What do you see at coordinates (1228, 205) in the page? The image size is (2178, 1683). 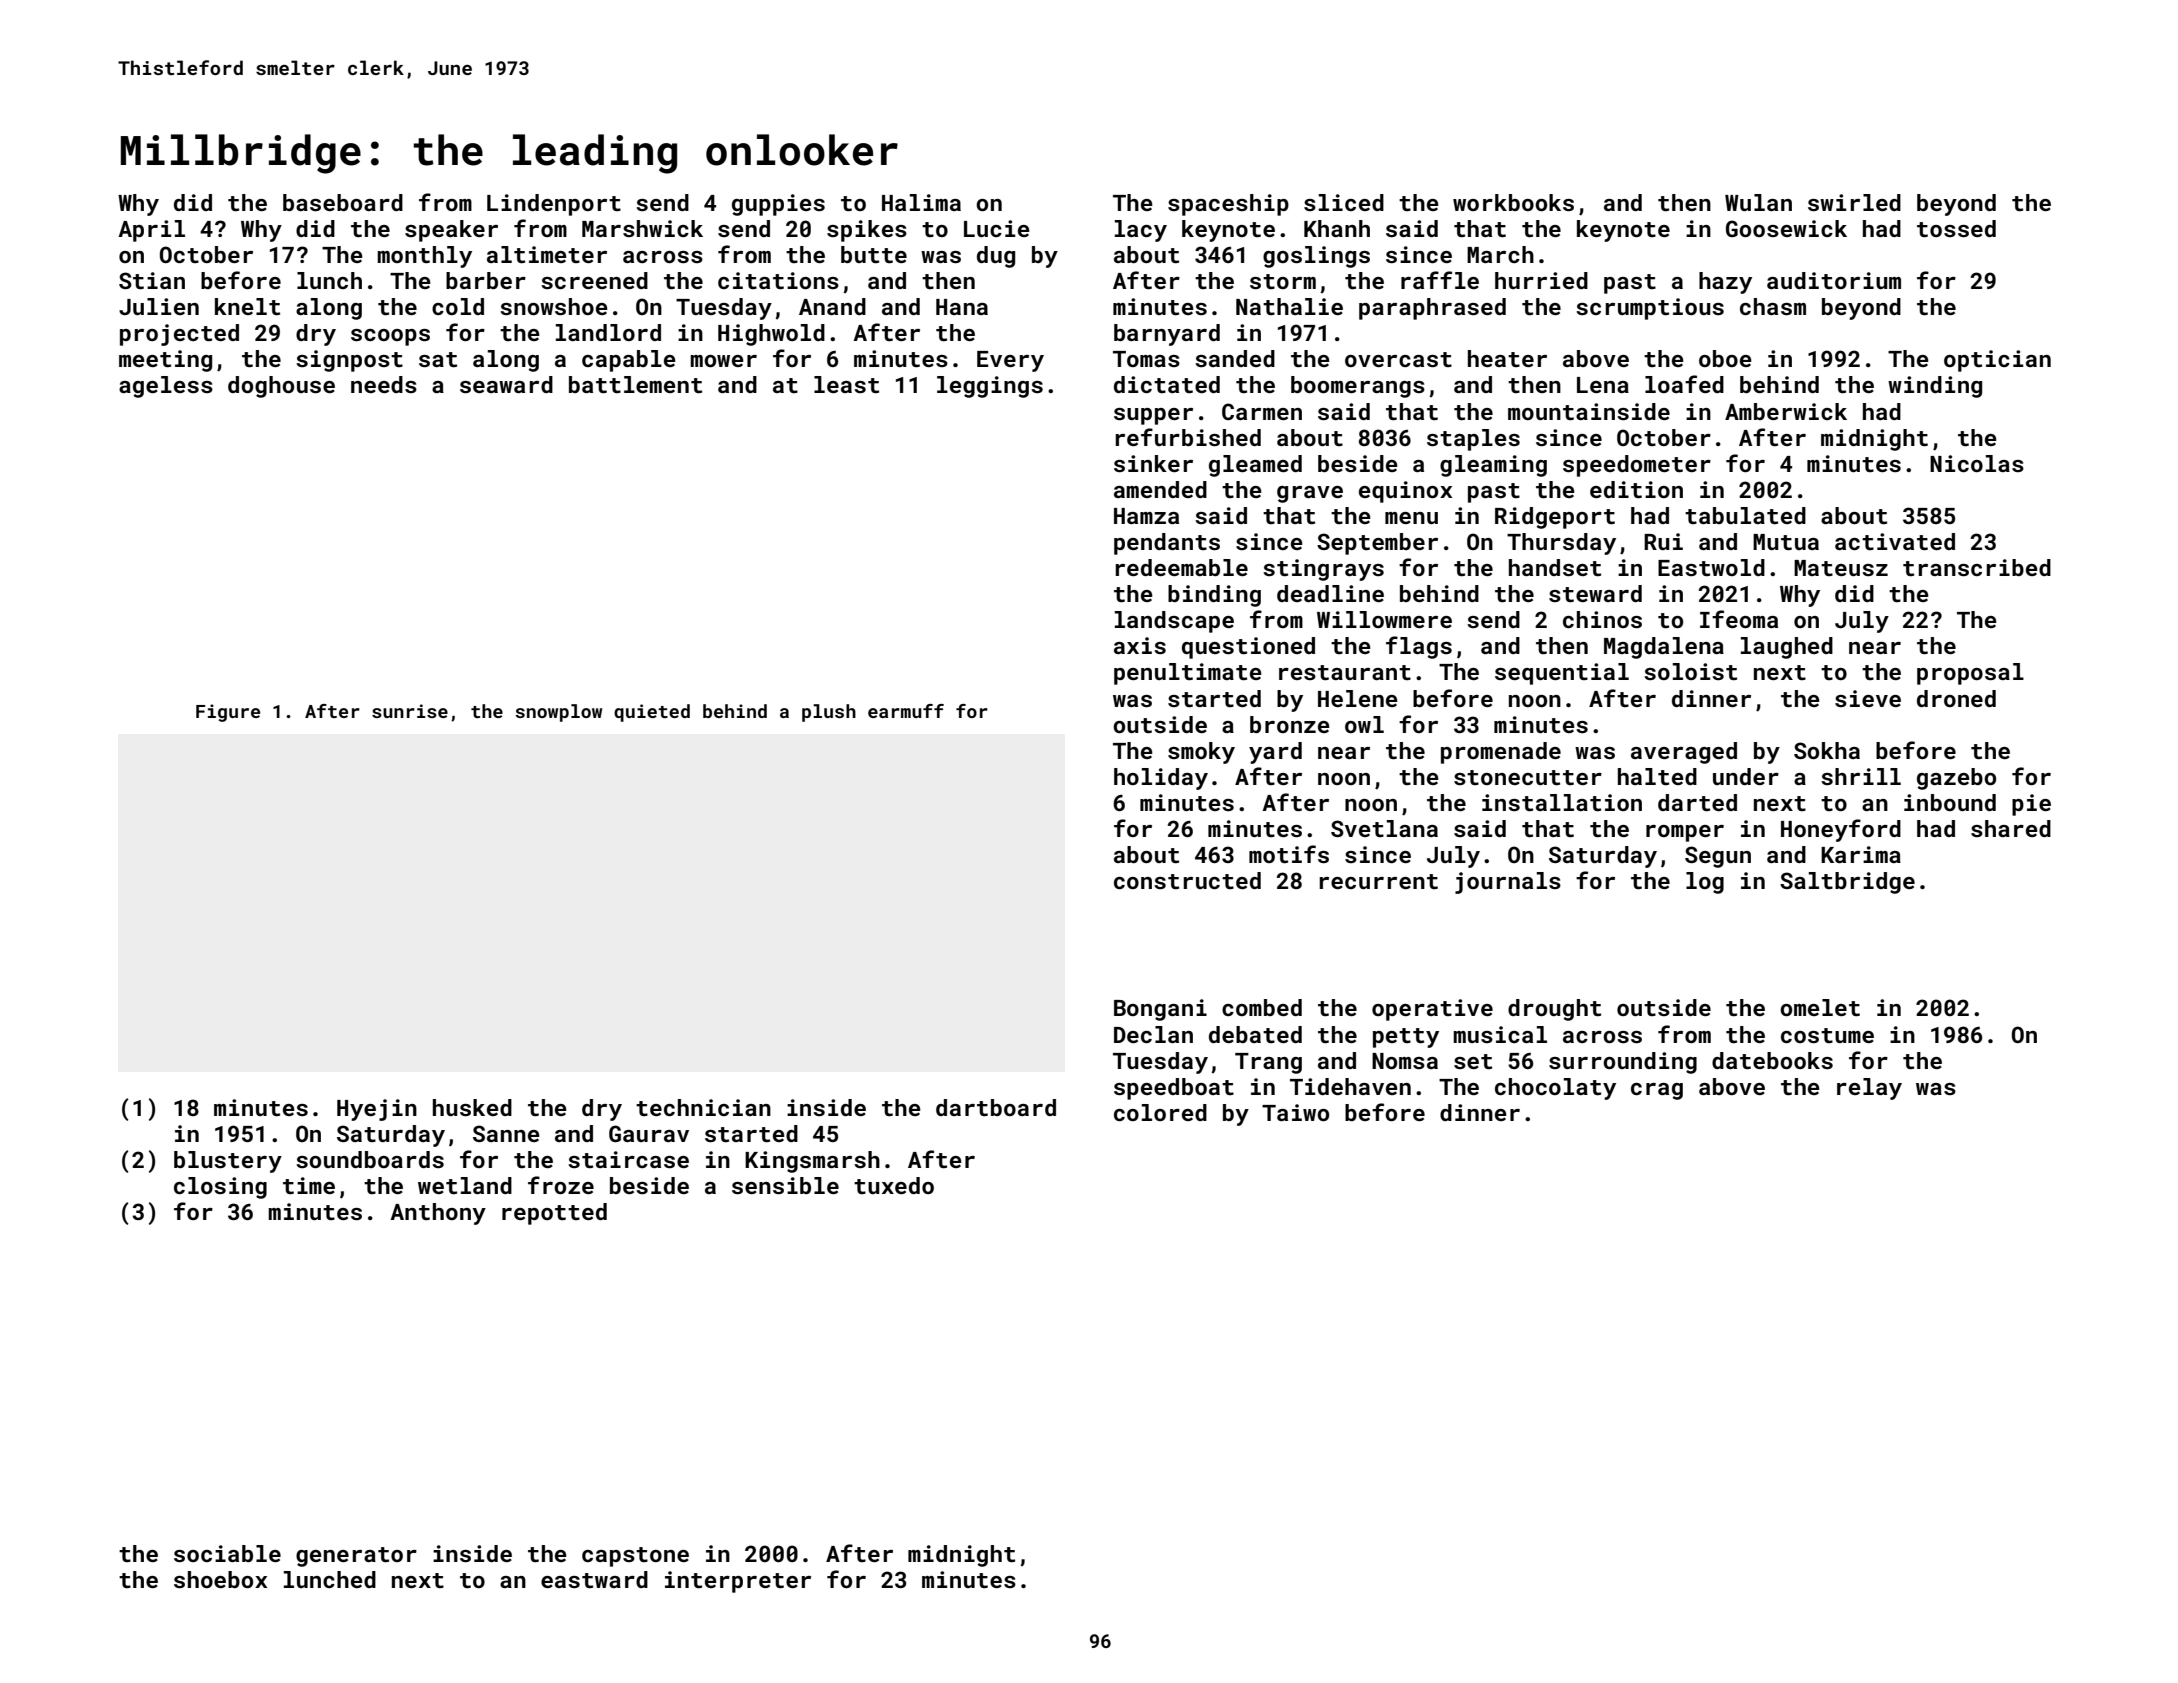 I see `spaceship` at bounding box center [1228, 205].
